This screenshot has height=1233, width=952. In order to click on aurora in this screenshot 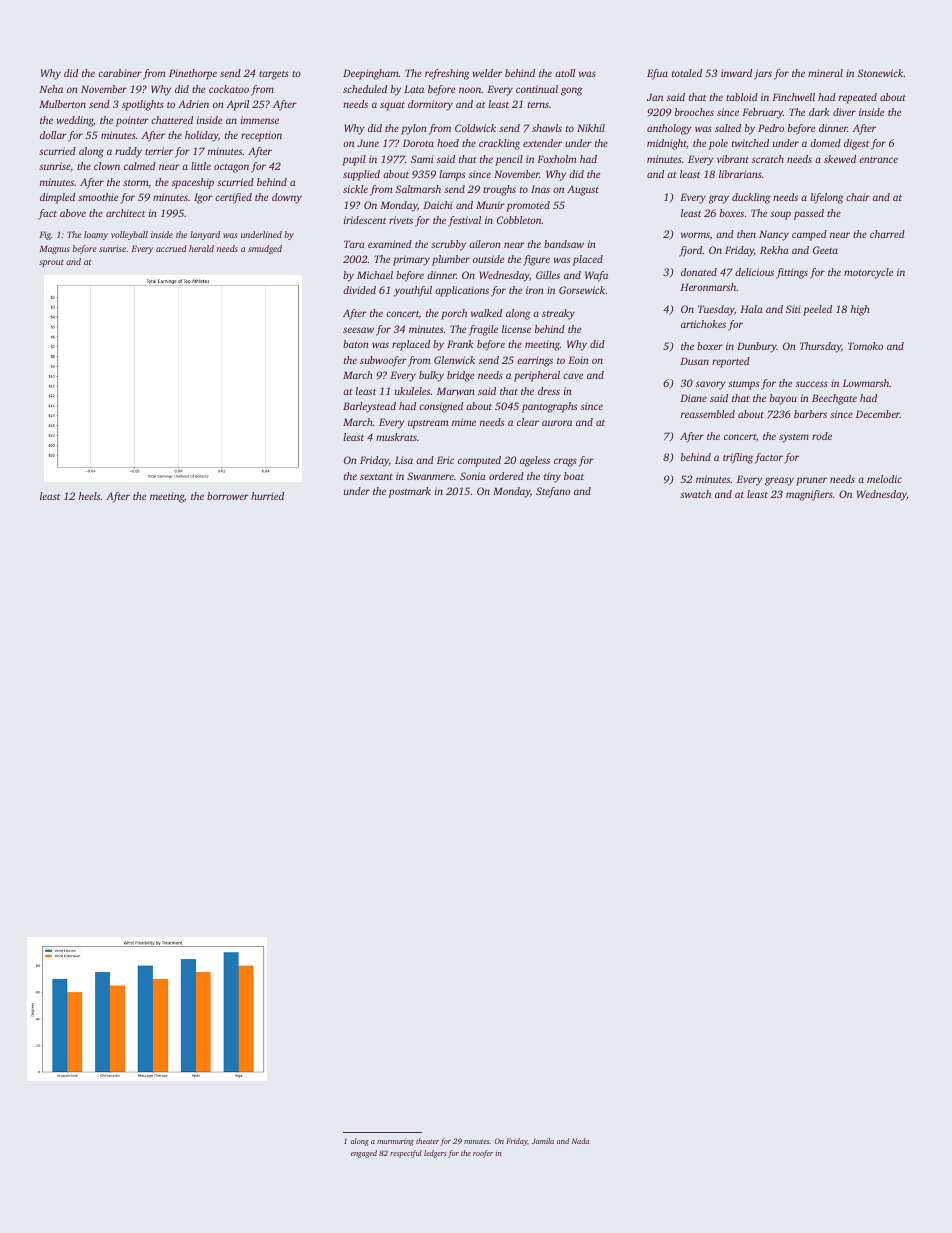, I will do `click(557, 423)`.
